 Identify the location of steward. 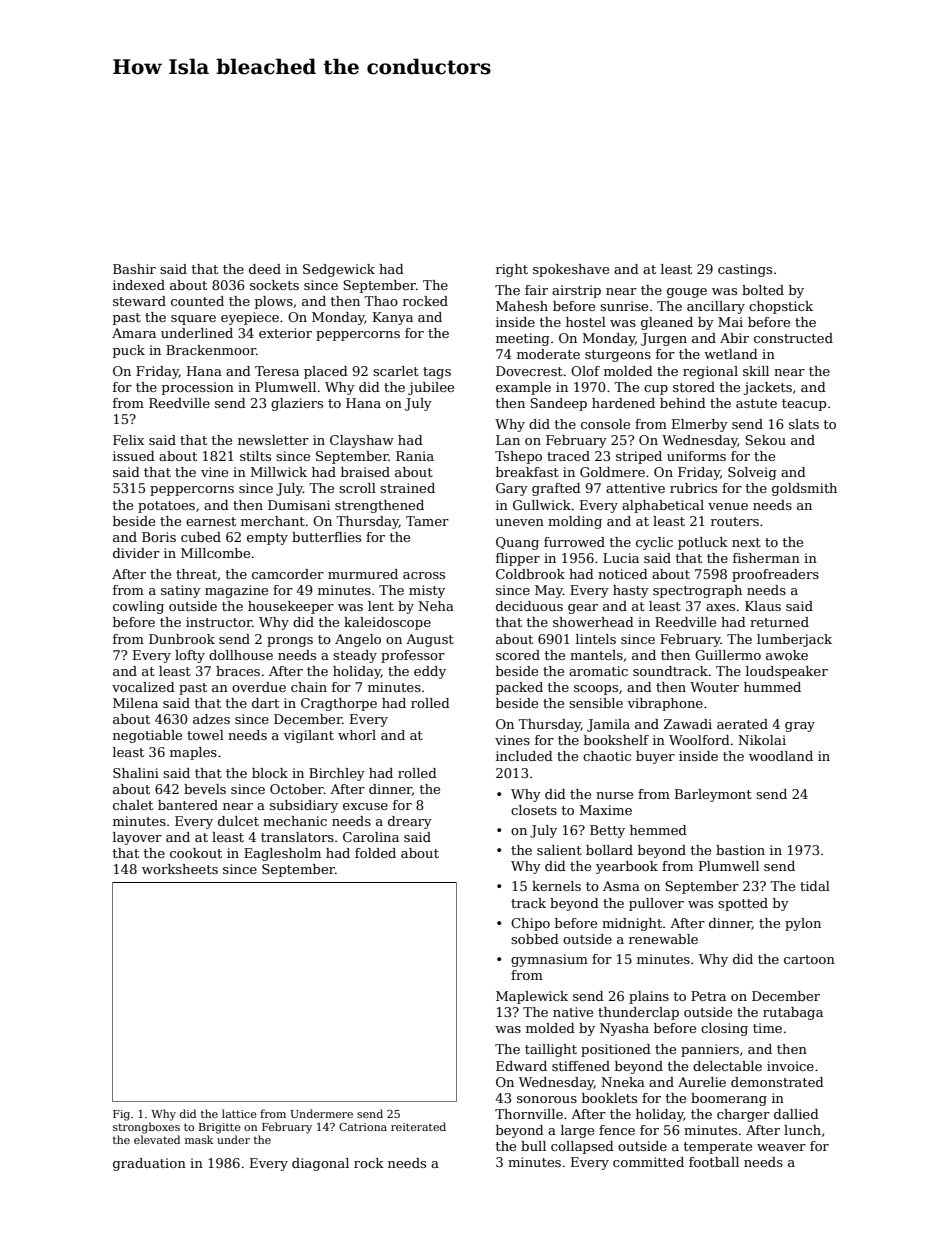
(139, 301).
